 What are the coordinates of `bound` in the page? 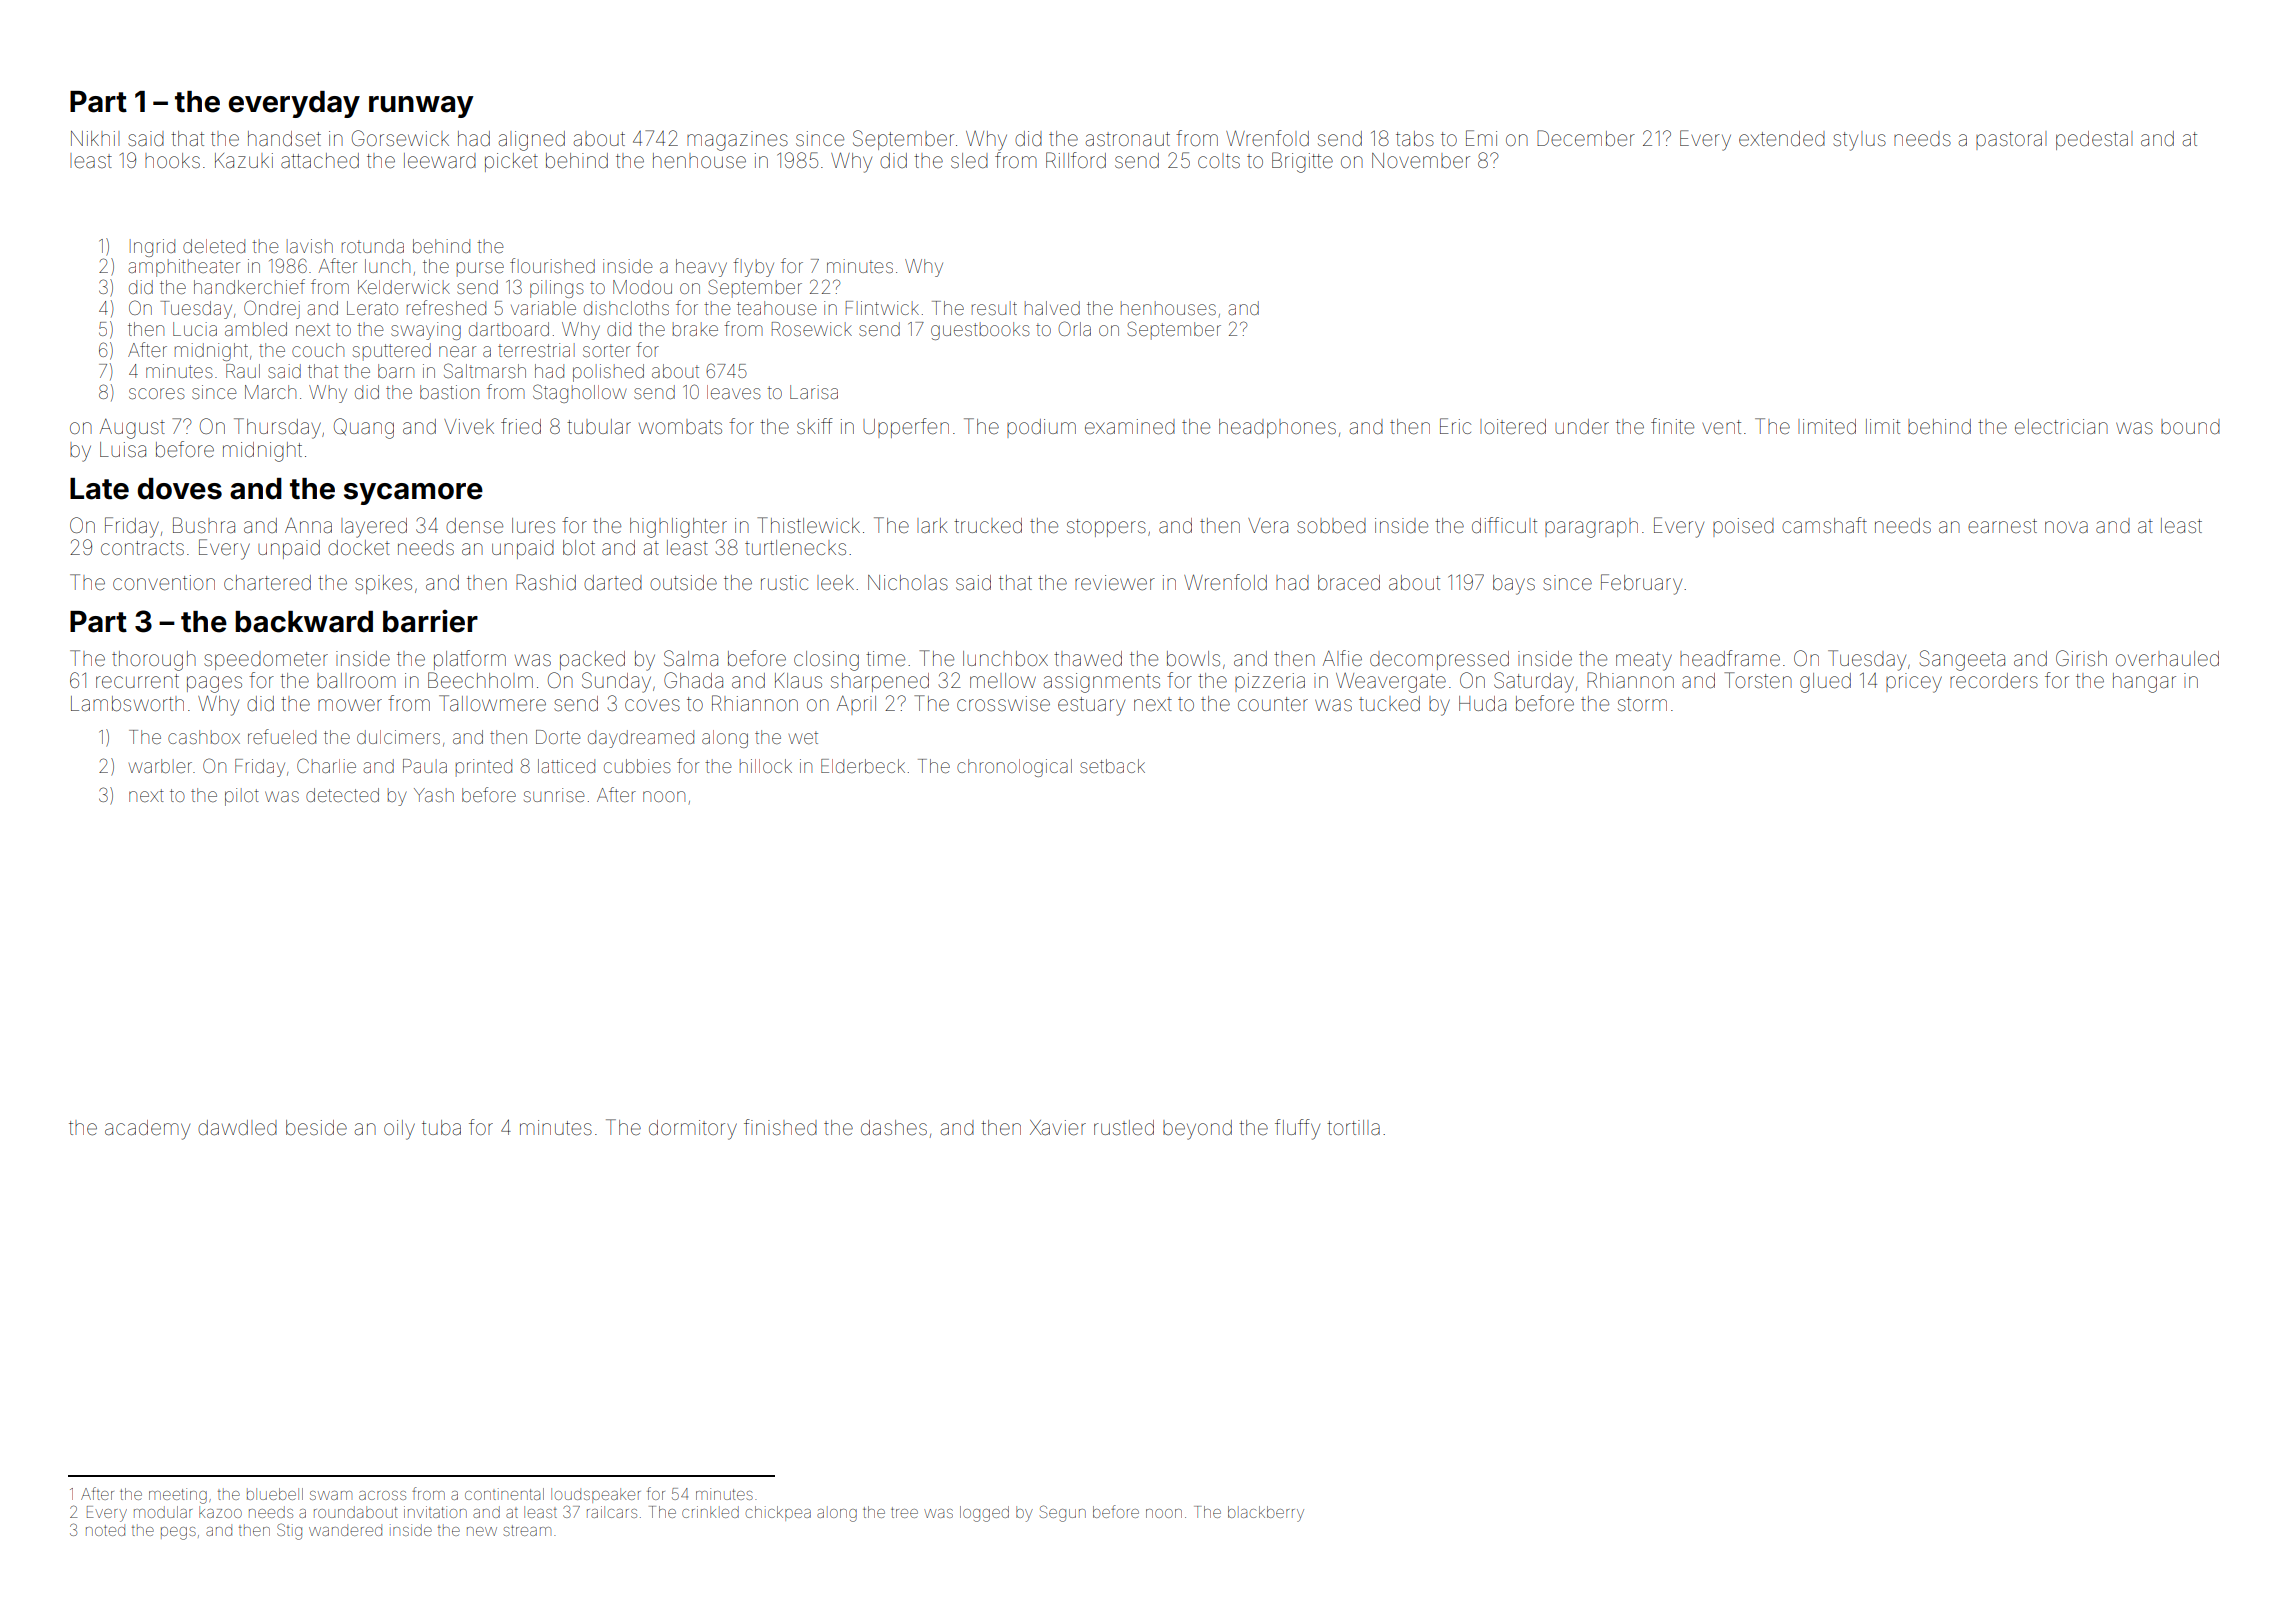 It's located at (2190, 426).
